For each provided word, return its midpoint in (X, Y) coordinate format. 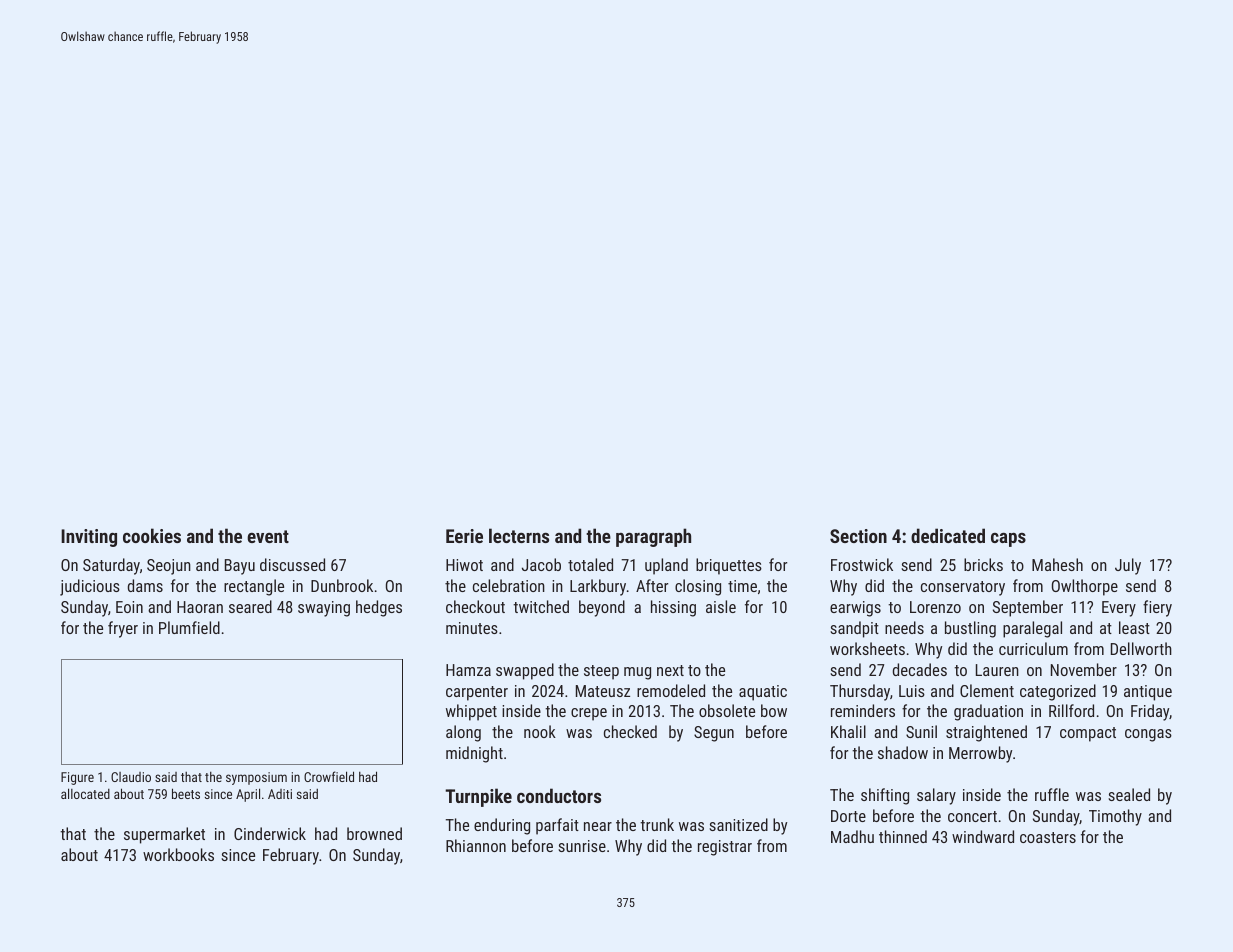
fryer (123, 629)
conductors (559, 795)
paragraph (653, 537)
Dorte (848, 816)
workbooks (178, 854)
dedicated (948, 535)
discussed (292, 564)
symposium (256, 778)
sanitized (738, 824)
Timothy (1115, 817)
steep (601, 672)
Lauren (997, 670)
